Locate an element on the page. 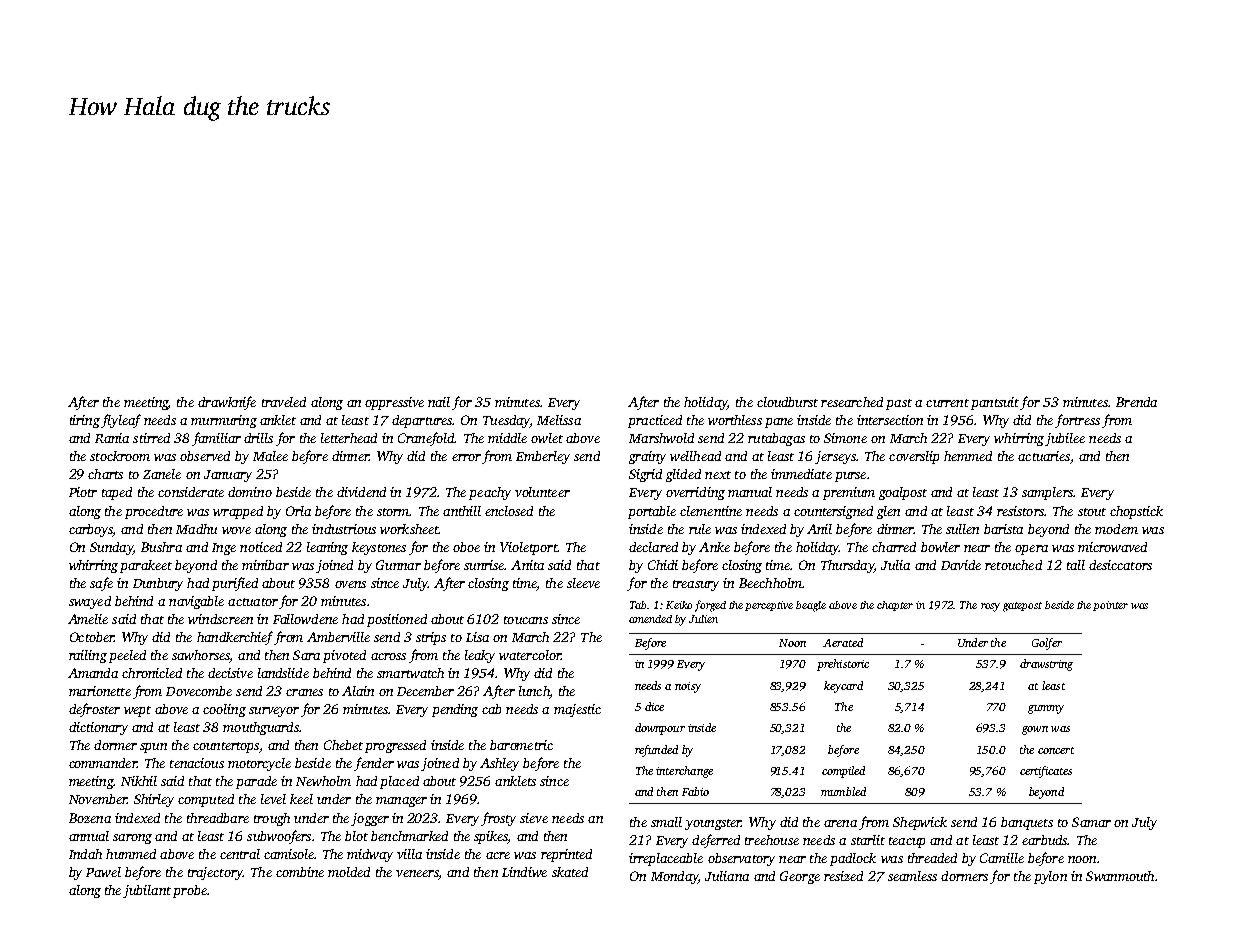 This page has width=1233, height=952. fortress is located at coordinates (1077, 421).
